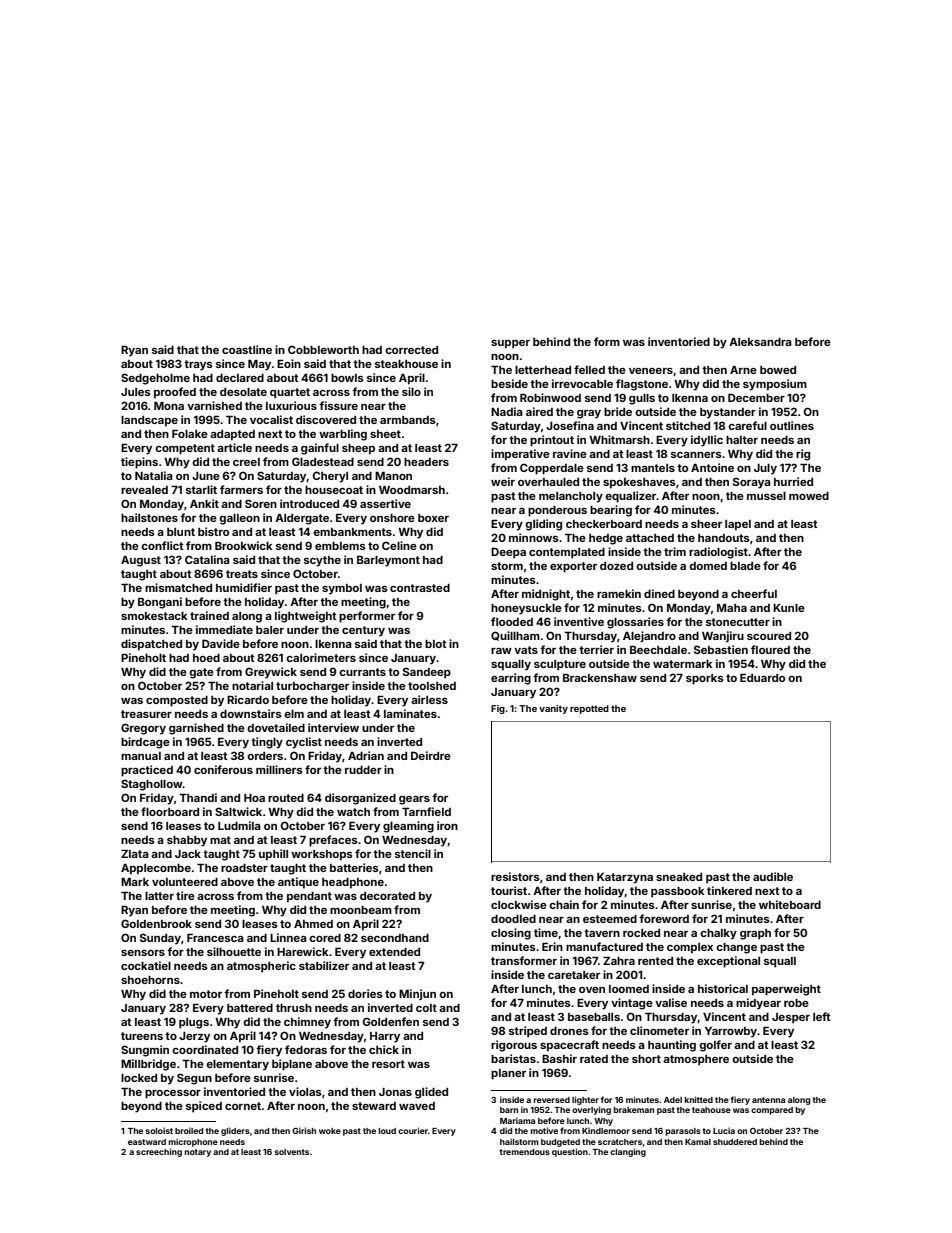 The image size is (952, 1233). What do you see at coordinates (243, 1106) in the page?
I see `cornet` at bounding box center [243, 1106].
